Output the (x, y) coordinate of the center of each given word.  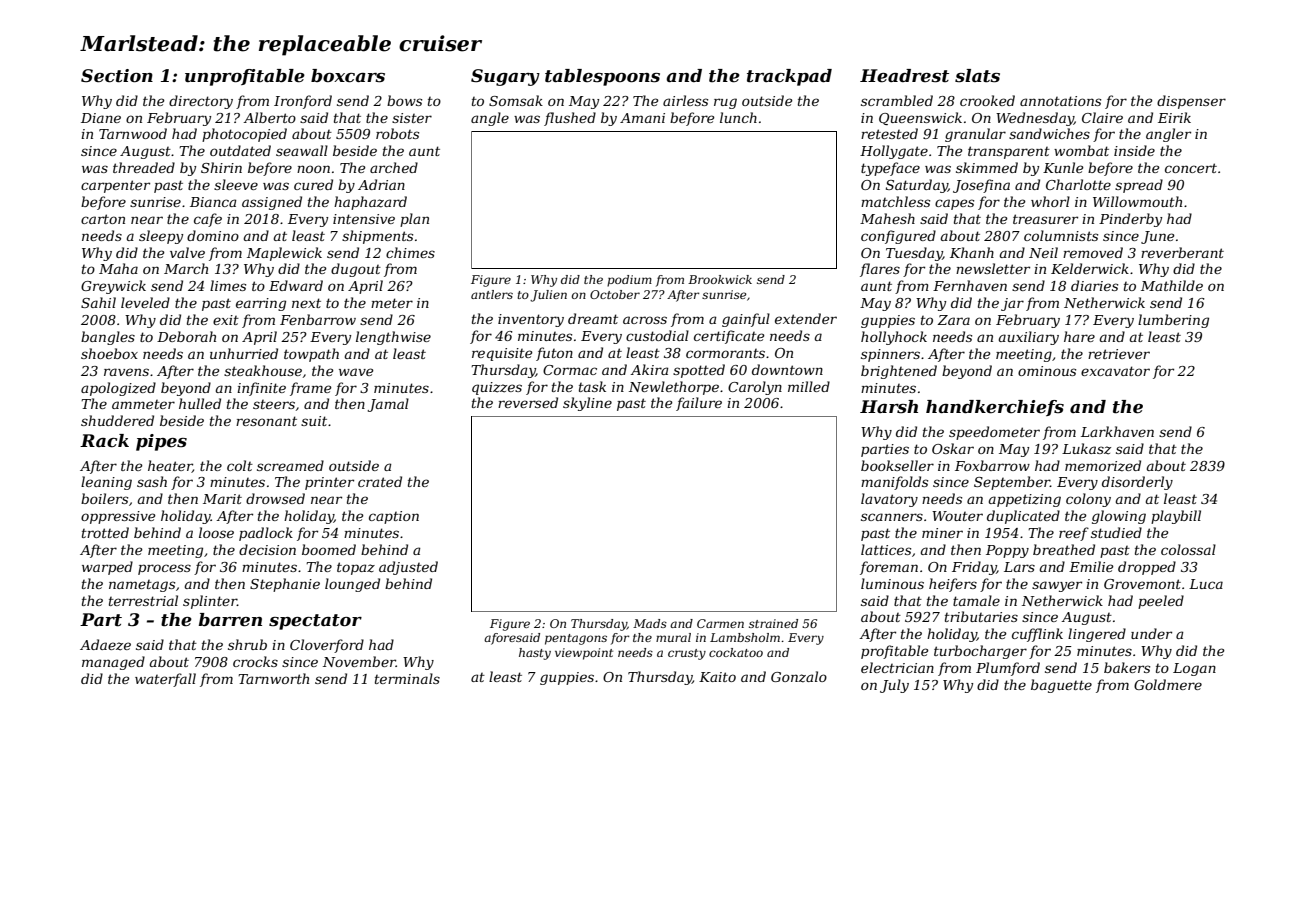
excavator (1115, 371)
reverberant (1182, 252)
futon (554, 354)
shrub (247, 644)
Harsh (889, 407)
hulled (200, 403)
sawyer (1057, 586)
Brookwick (720, 279)
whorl (1050, 201)
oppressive (118, 517)
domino (213, 235)
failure (699, 404)
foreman (889, 568)
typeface (890, 169)
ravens (126, 372)
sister (412, 118)
